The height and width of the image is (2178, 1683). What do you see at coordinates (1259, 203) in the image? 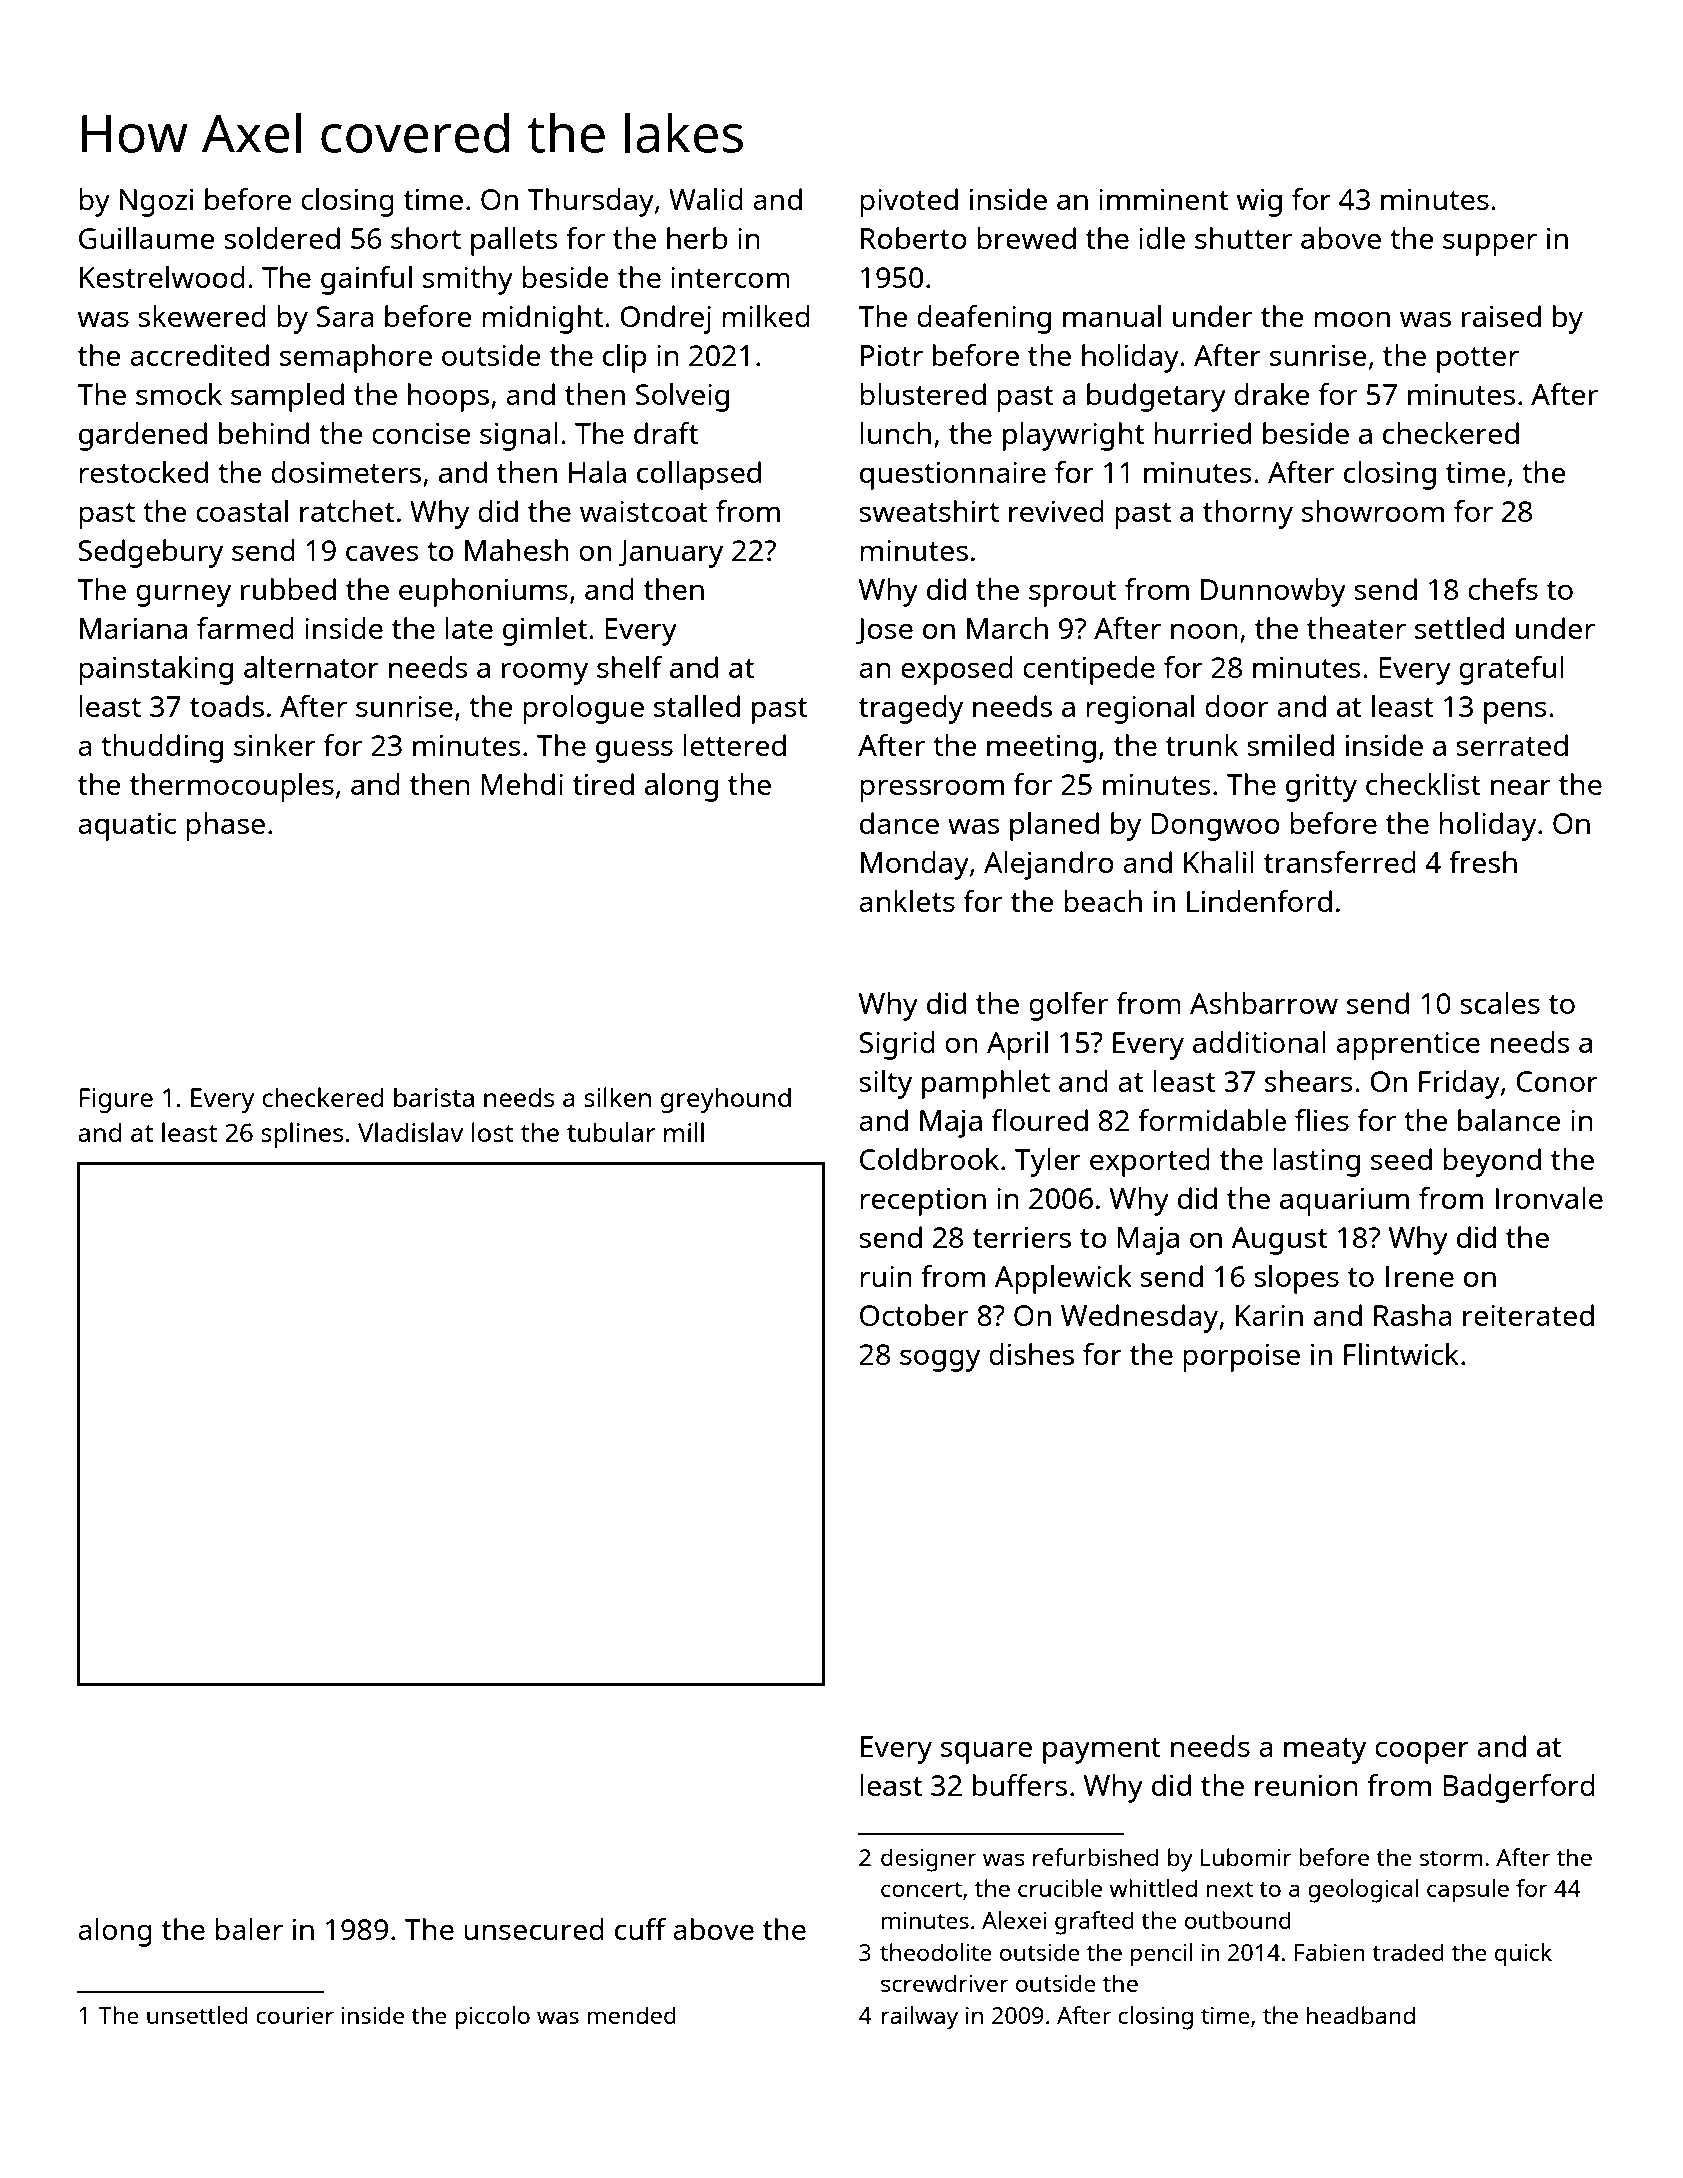
I see `wig` at bounding box center [1259, 203].
